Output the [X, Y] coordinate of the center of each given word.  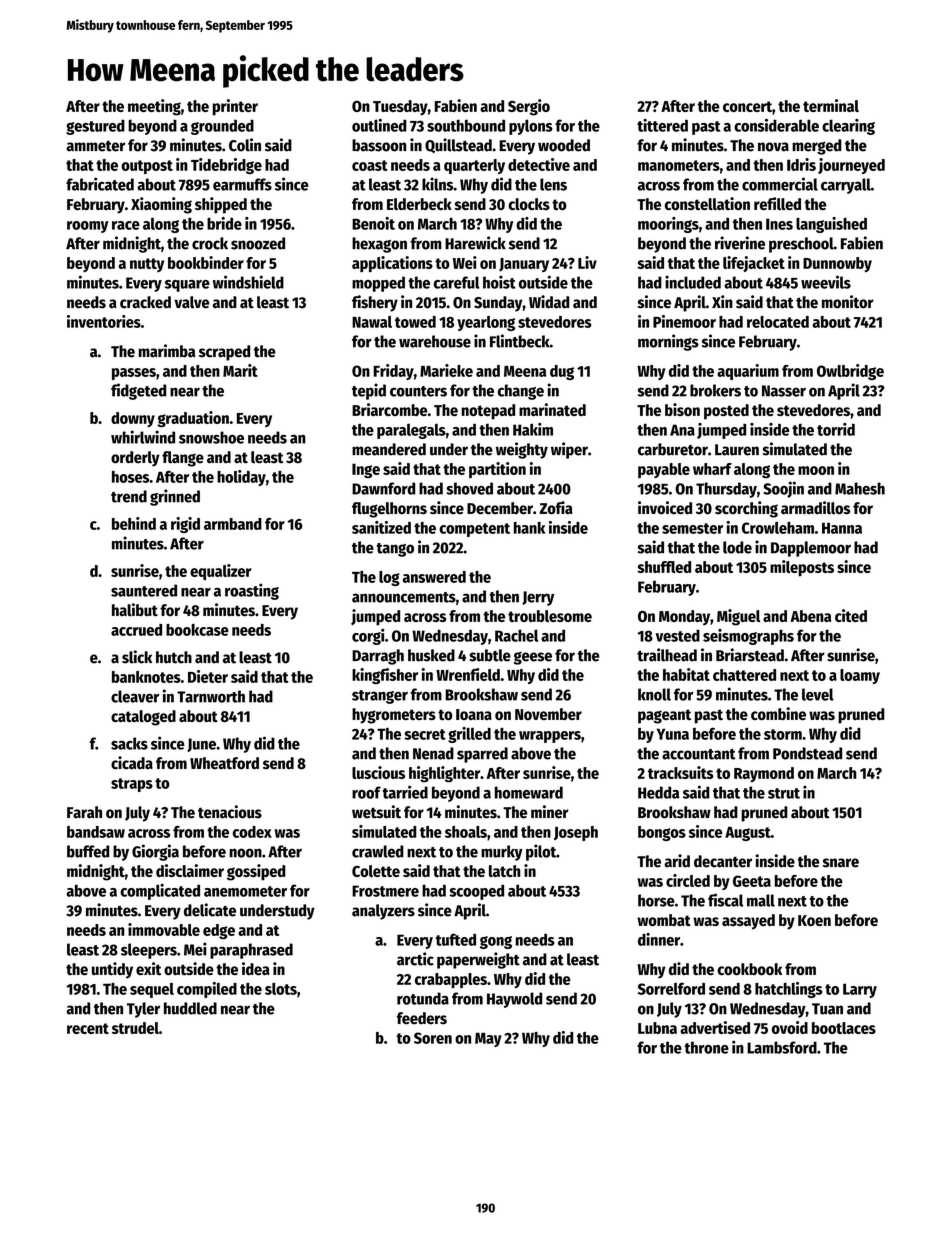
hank [529, 528]
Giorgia [155, 852]
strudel [135, 1028]
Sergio [529, 107]
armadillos [815, 508]
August [748, 834]
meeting [154, 107]
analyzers [383, 912]
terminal [831, 105]
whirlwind [143, 437]
